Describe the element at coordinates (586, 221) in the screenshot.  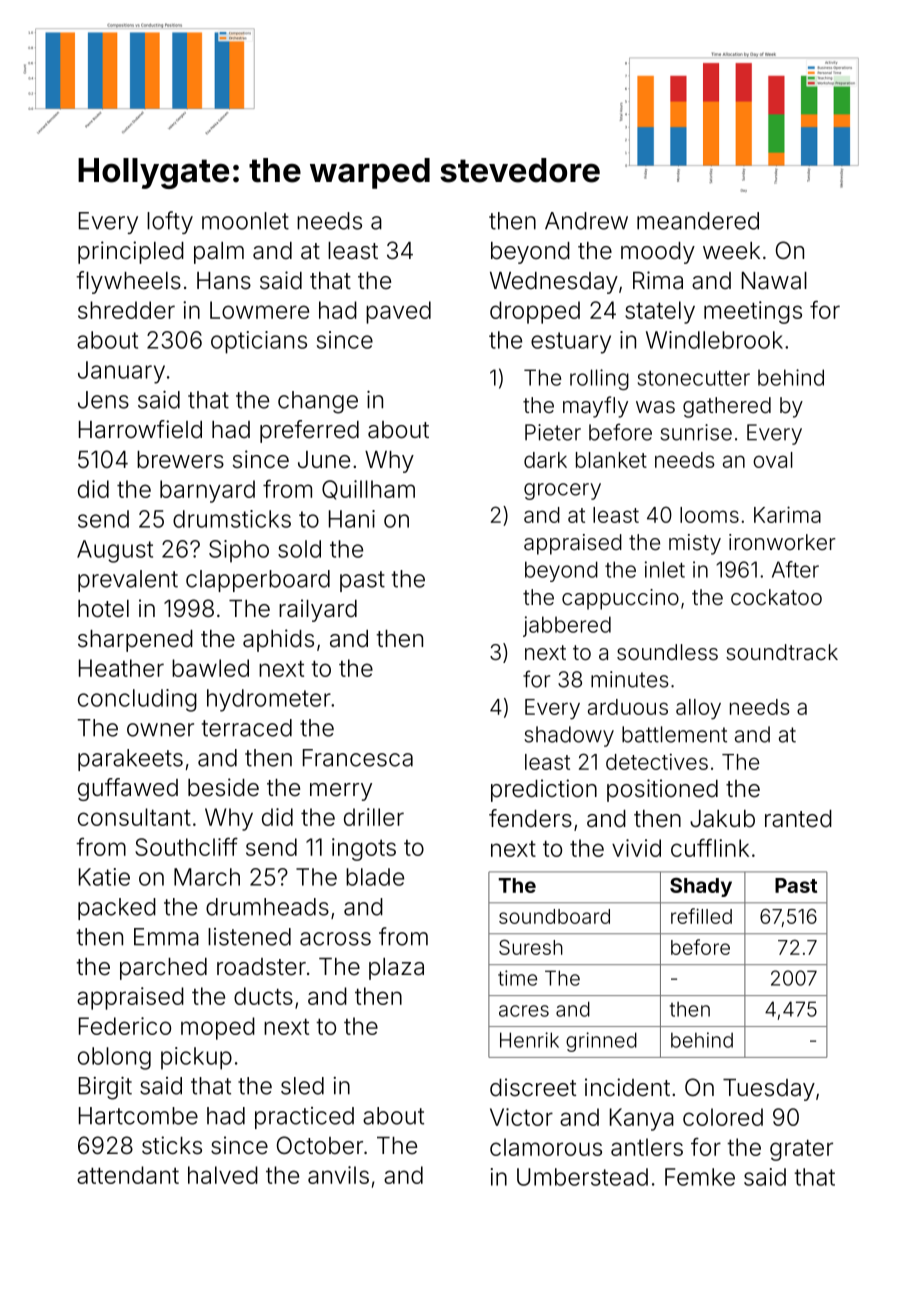
I see `Andrew` at that location.
